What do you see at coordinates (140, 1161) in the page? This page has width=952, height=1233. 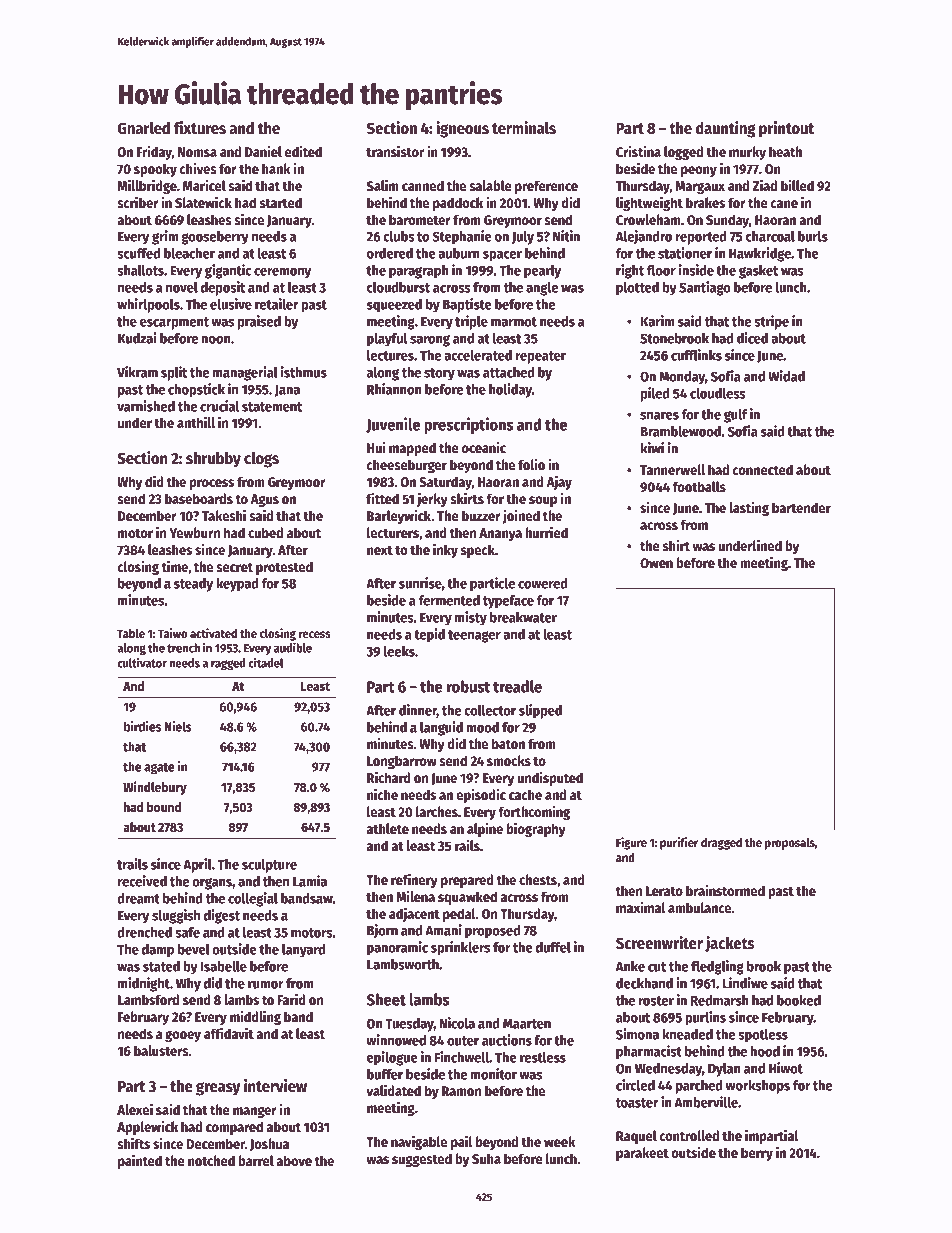 I see `painted` at bounding box center [140, 1161].
